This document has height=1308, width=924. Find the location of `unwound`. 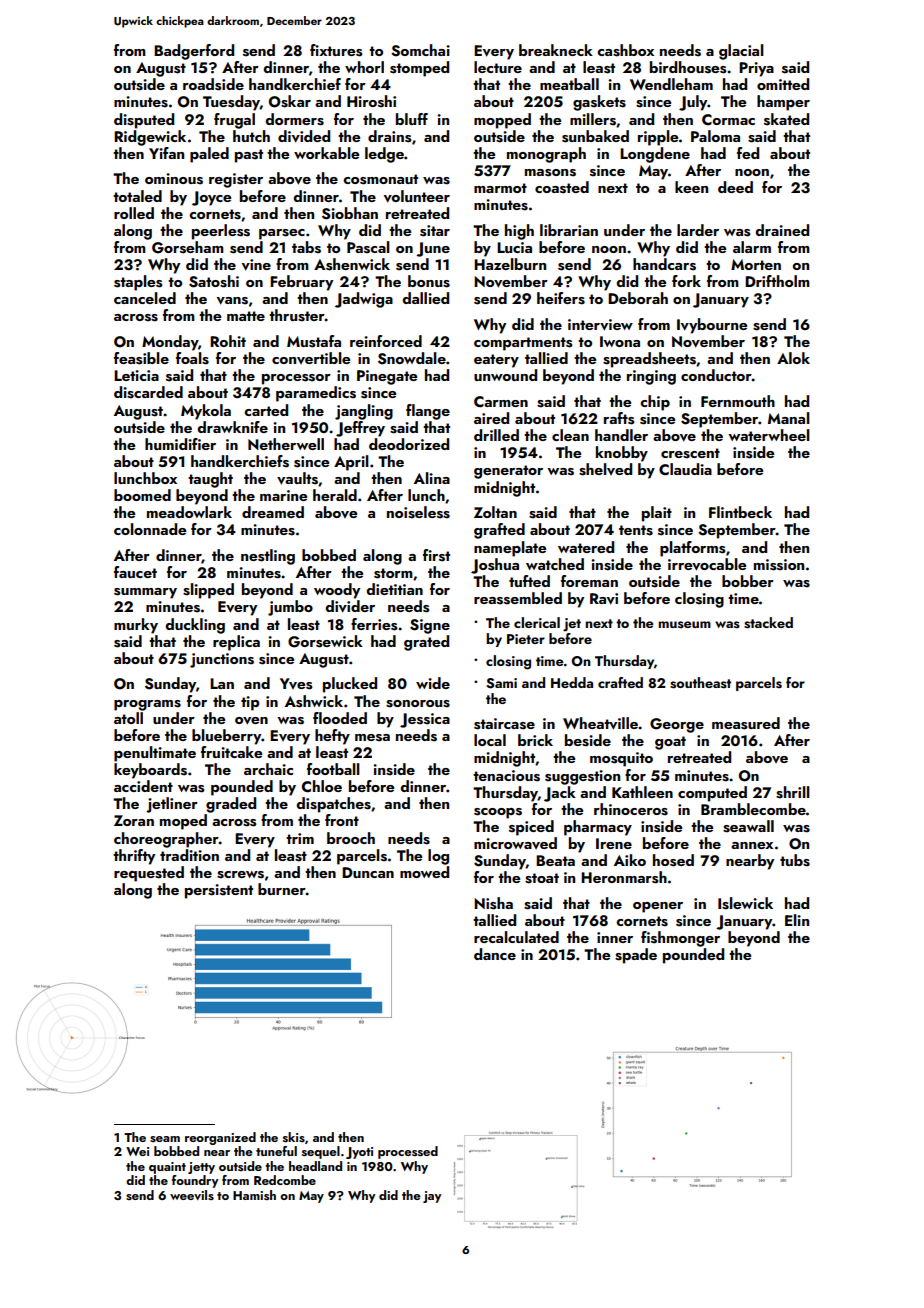

unwound is located at coordinates (505, 375).
